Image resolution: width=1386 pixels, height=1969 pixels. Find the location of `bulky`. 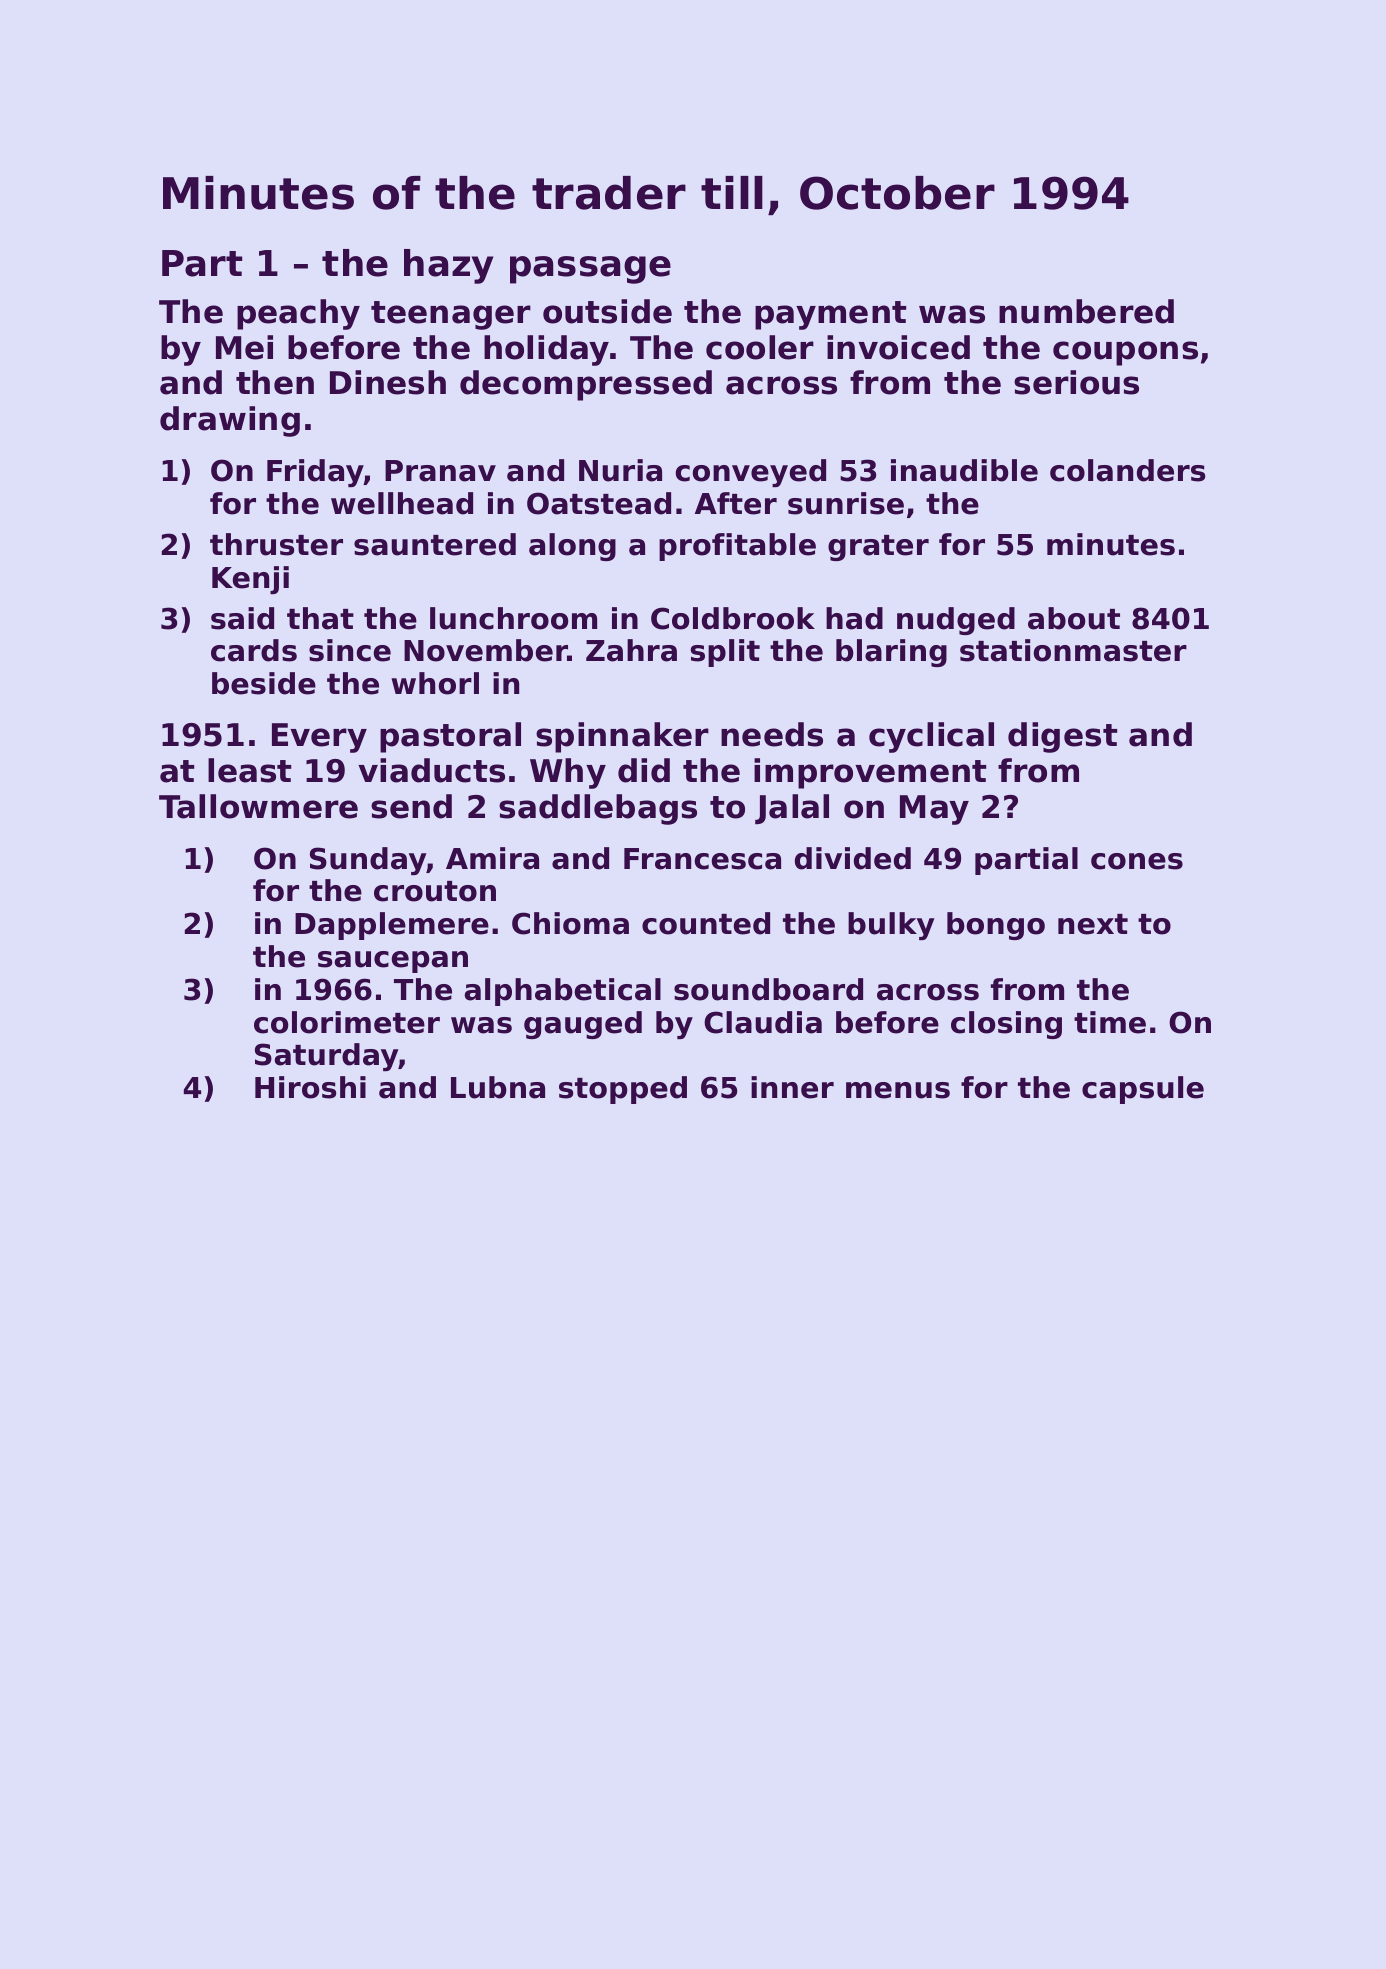

bulky is located at coordinates (891, 926).
